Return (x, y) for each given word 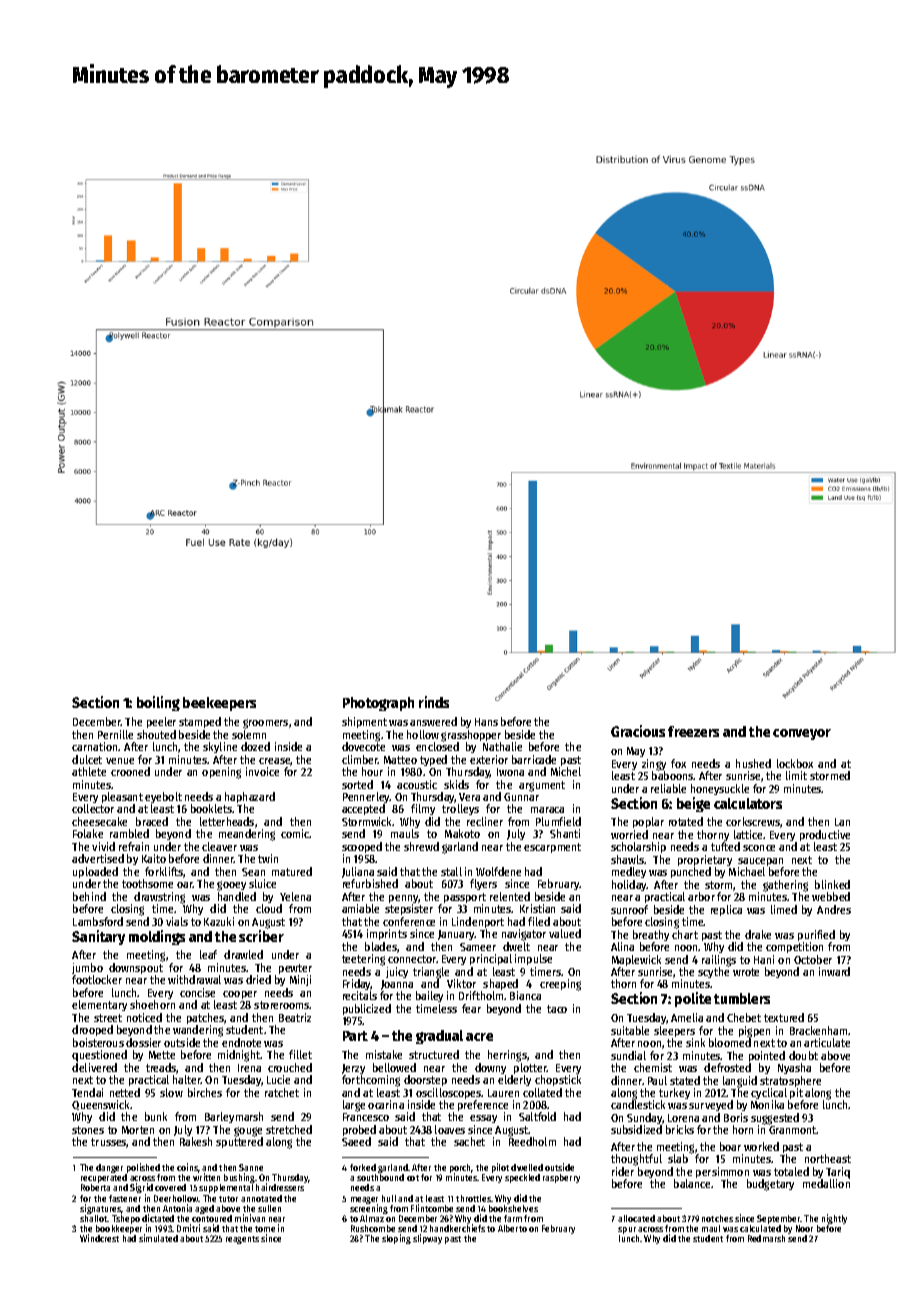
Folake (88, 833)
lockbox (795, 763)
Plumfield (558, 821)
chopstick (558, 1080)
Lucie (278, 1079)
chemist (653, 1067)
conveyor (802, 734)
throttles (473, 1198)
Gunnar (521, 797)
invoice (262, 771)
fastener (125, 1198)
